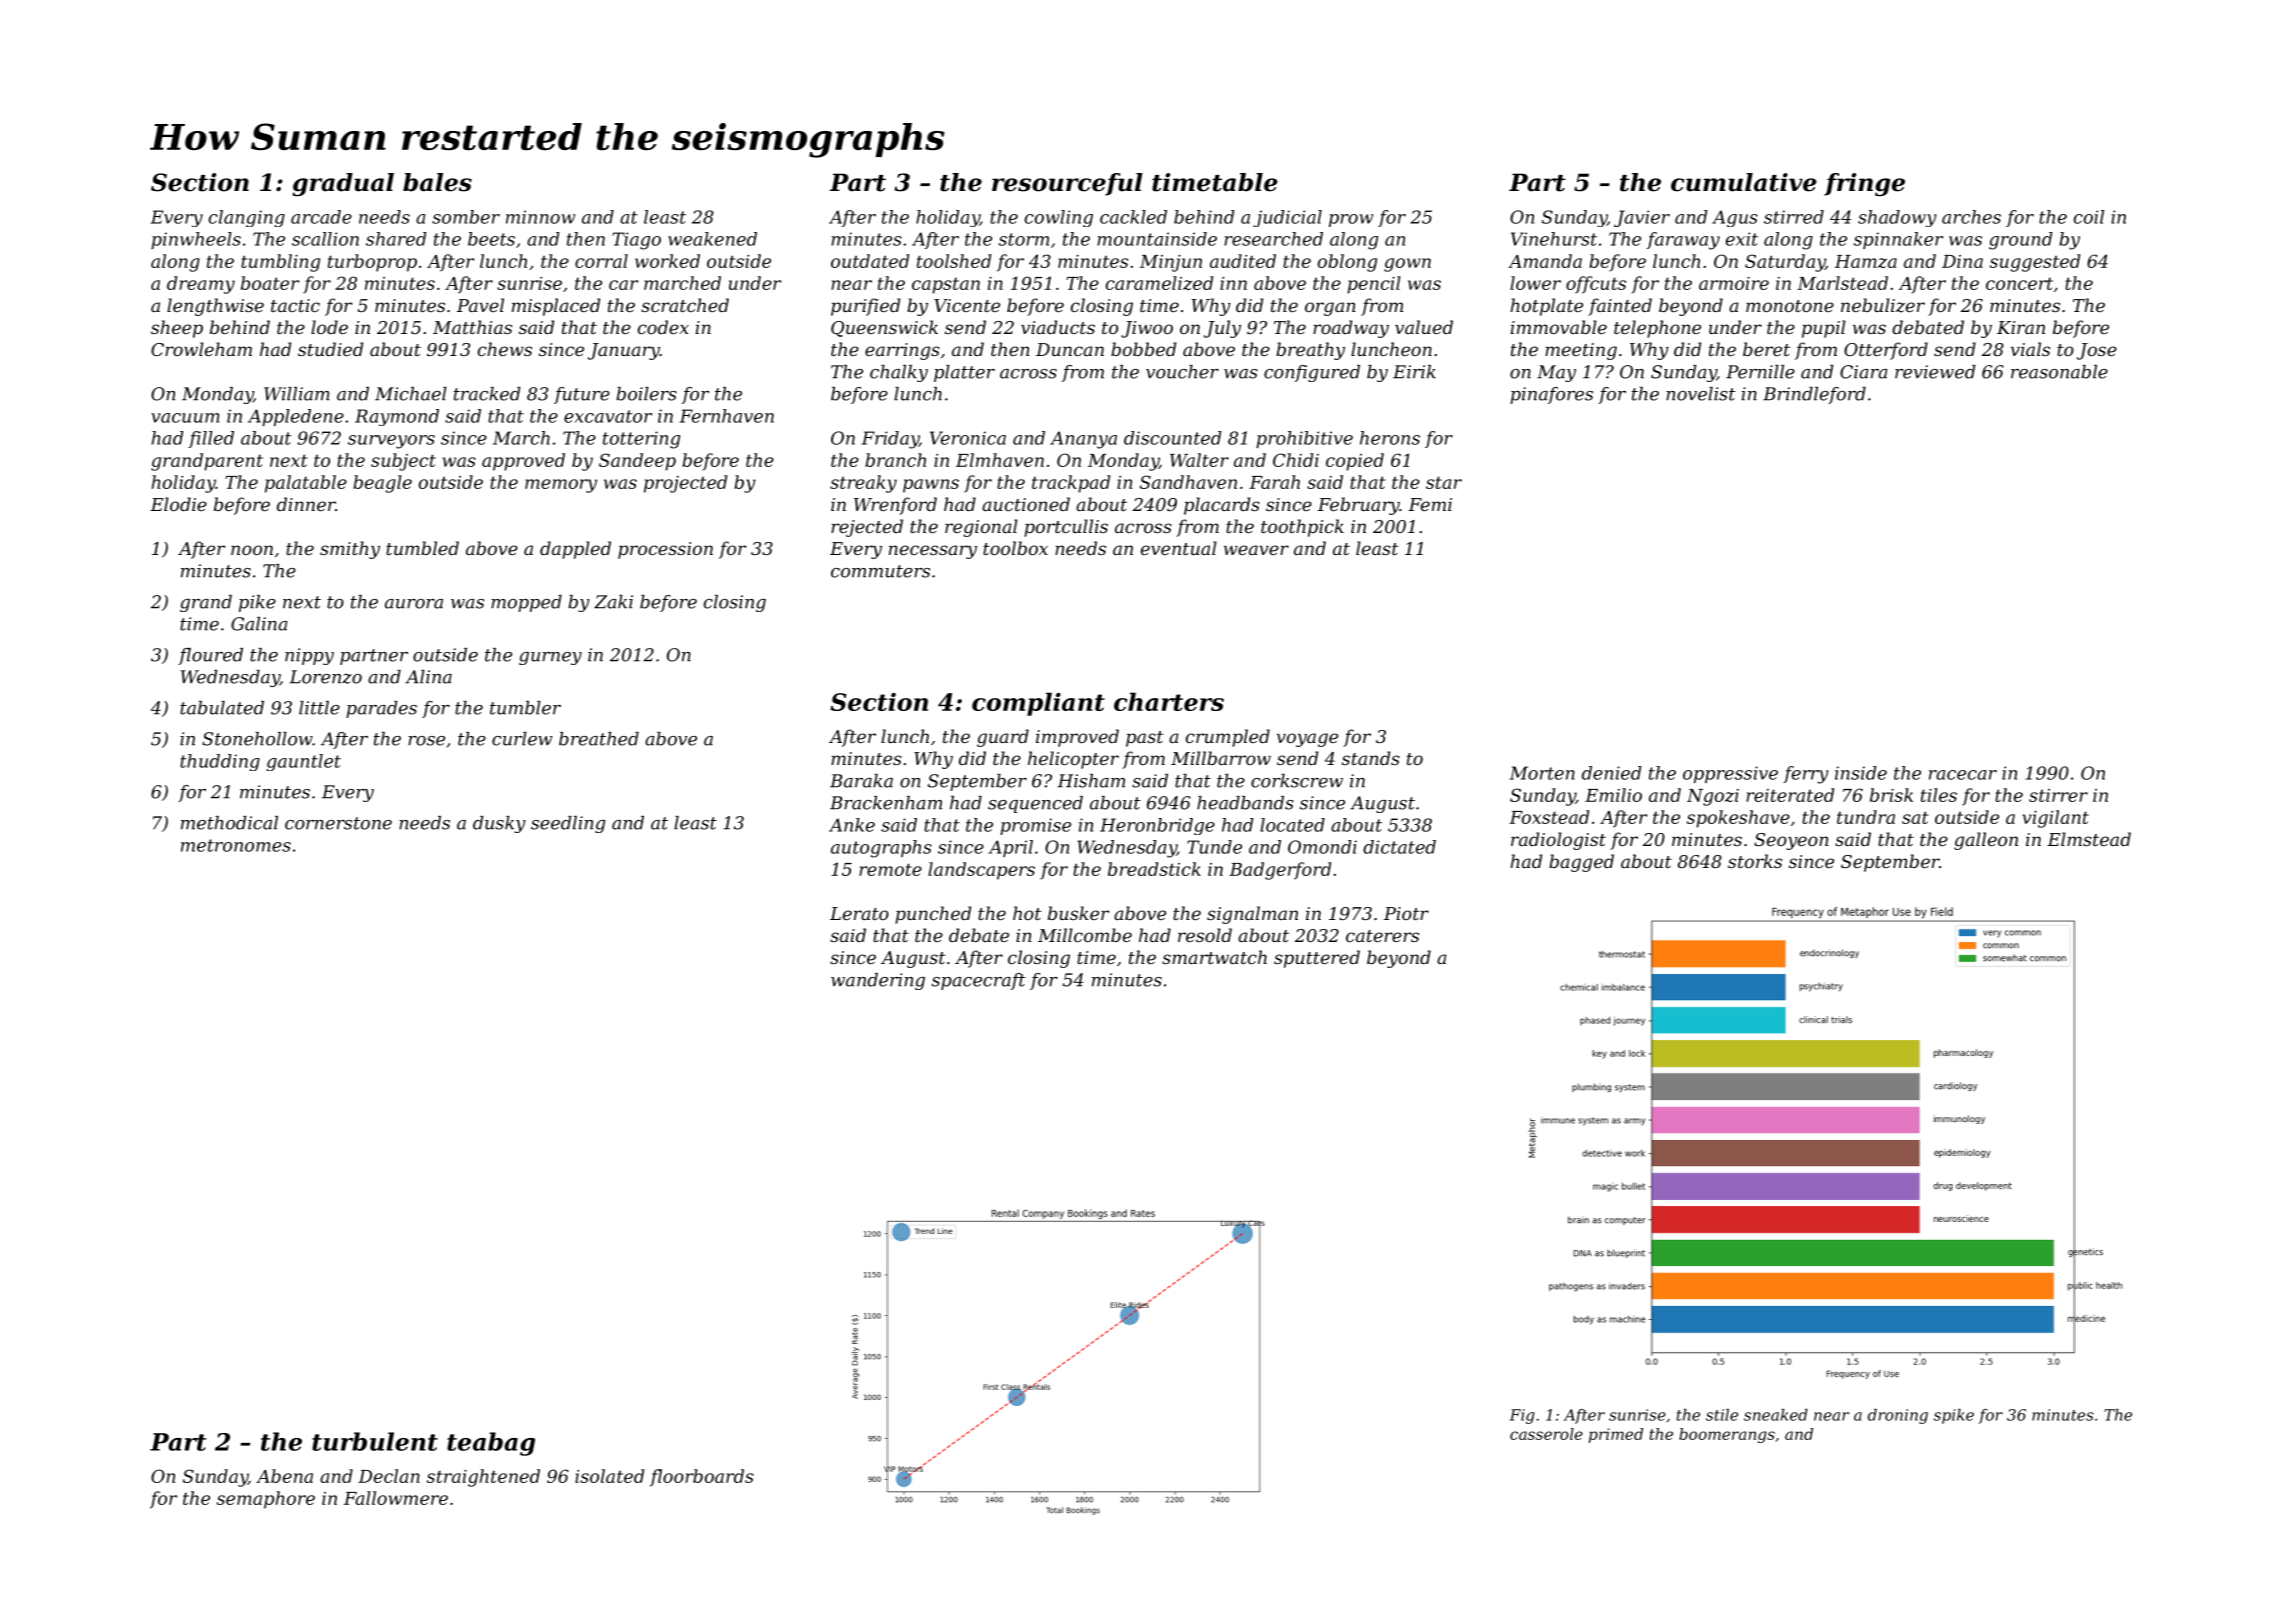 Image resolution: width=2292 pixels, height=1620 pixels. What do you see at coordinates (491, 1444) in the screenshot?
I see `teabag` at bounding box center [491, 1444].
